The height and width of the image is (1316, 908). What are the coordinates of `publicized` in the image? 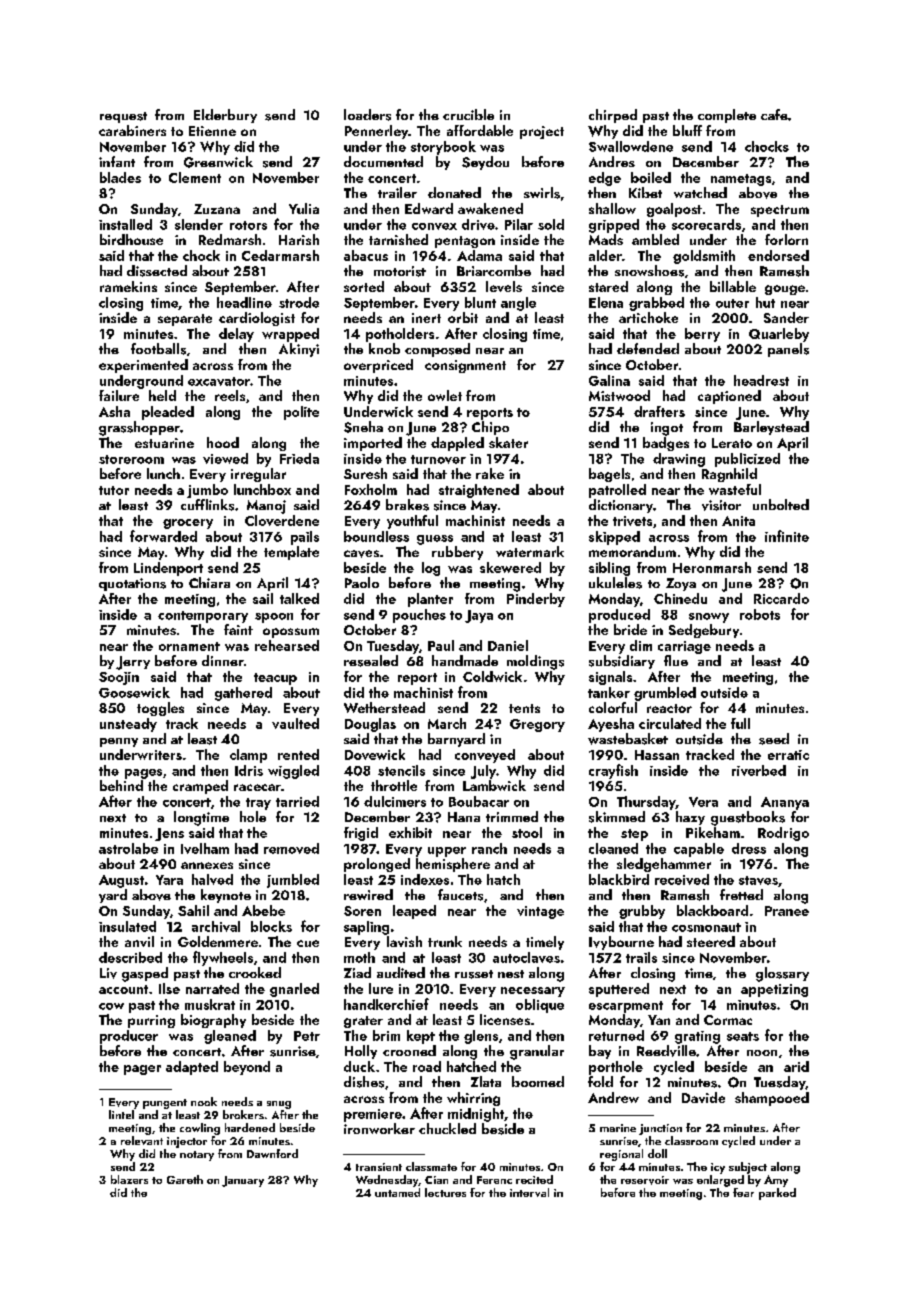 It's located at (747, 460).
